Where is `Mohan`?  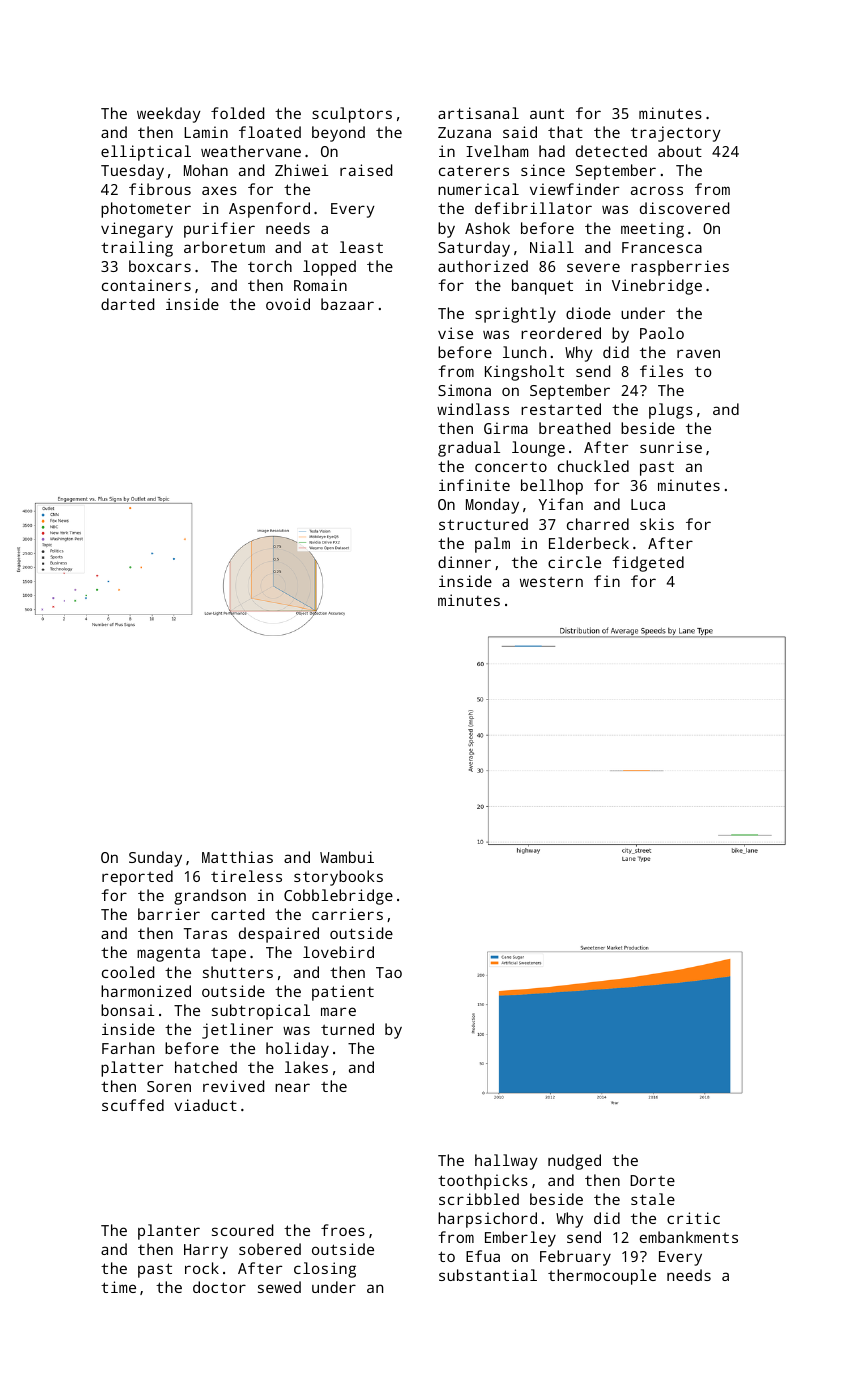
Mohan is located at coordinates (206, 170).
